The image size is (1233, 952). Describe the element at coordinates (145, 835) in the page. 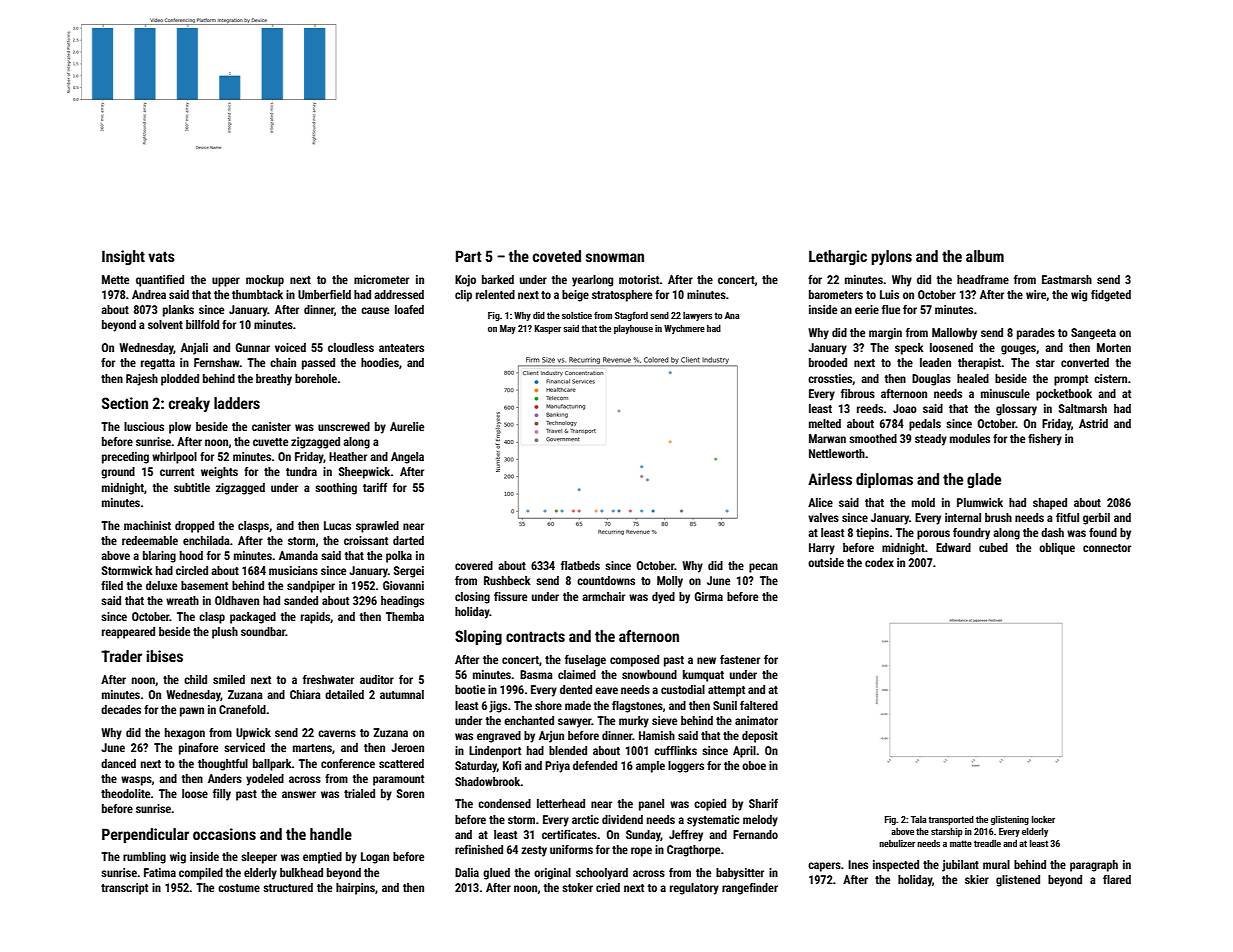

I see `Perpendicular` at that location.
